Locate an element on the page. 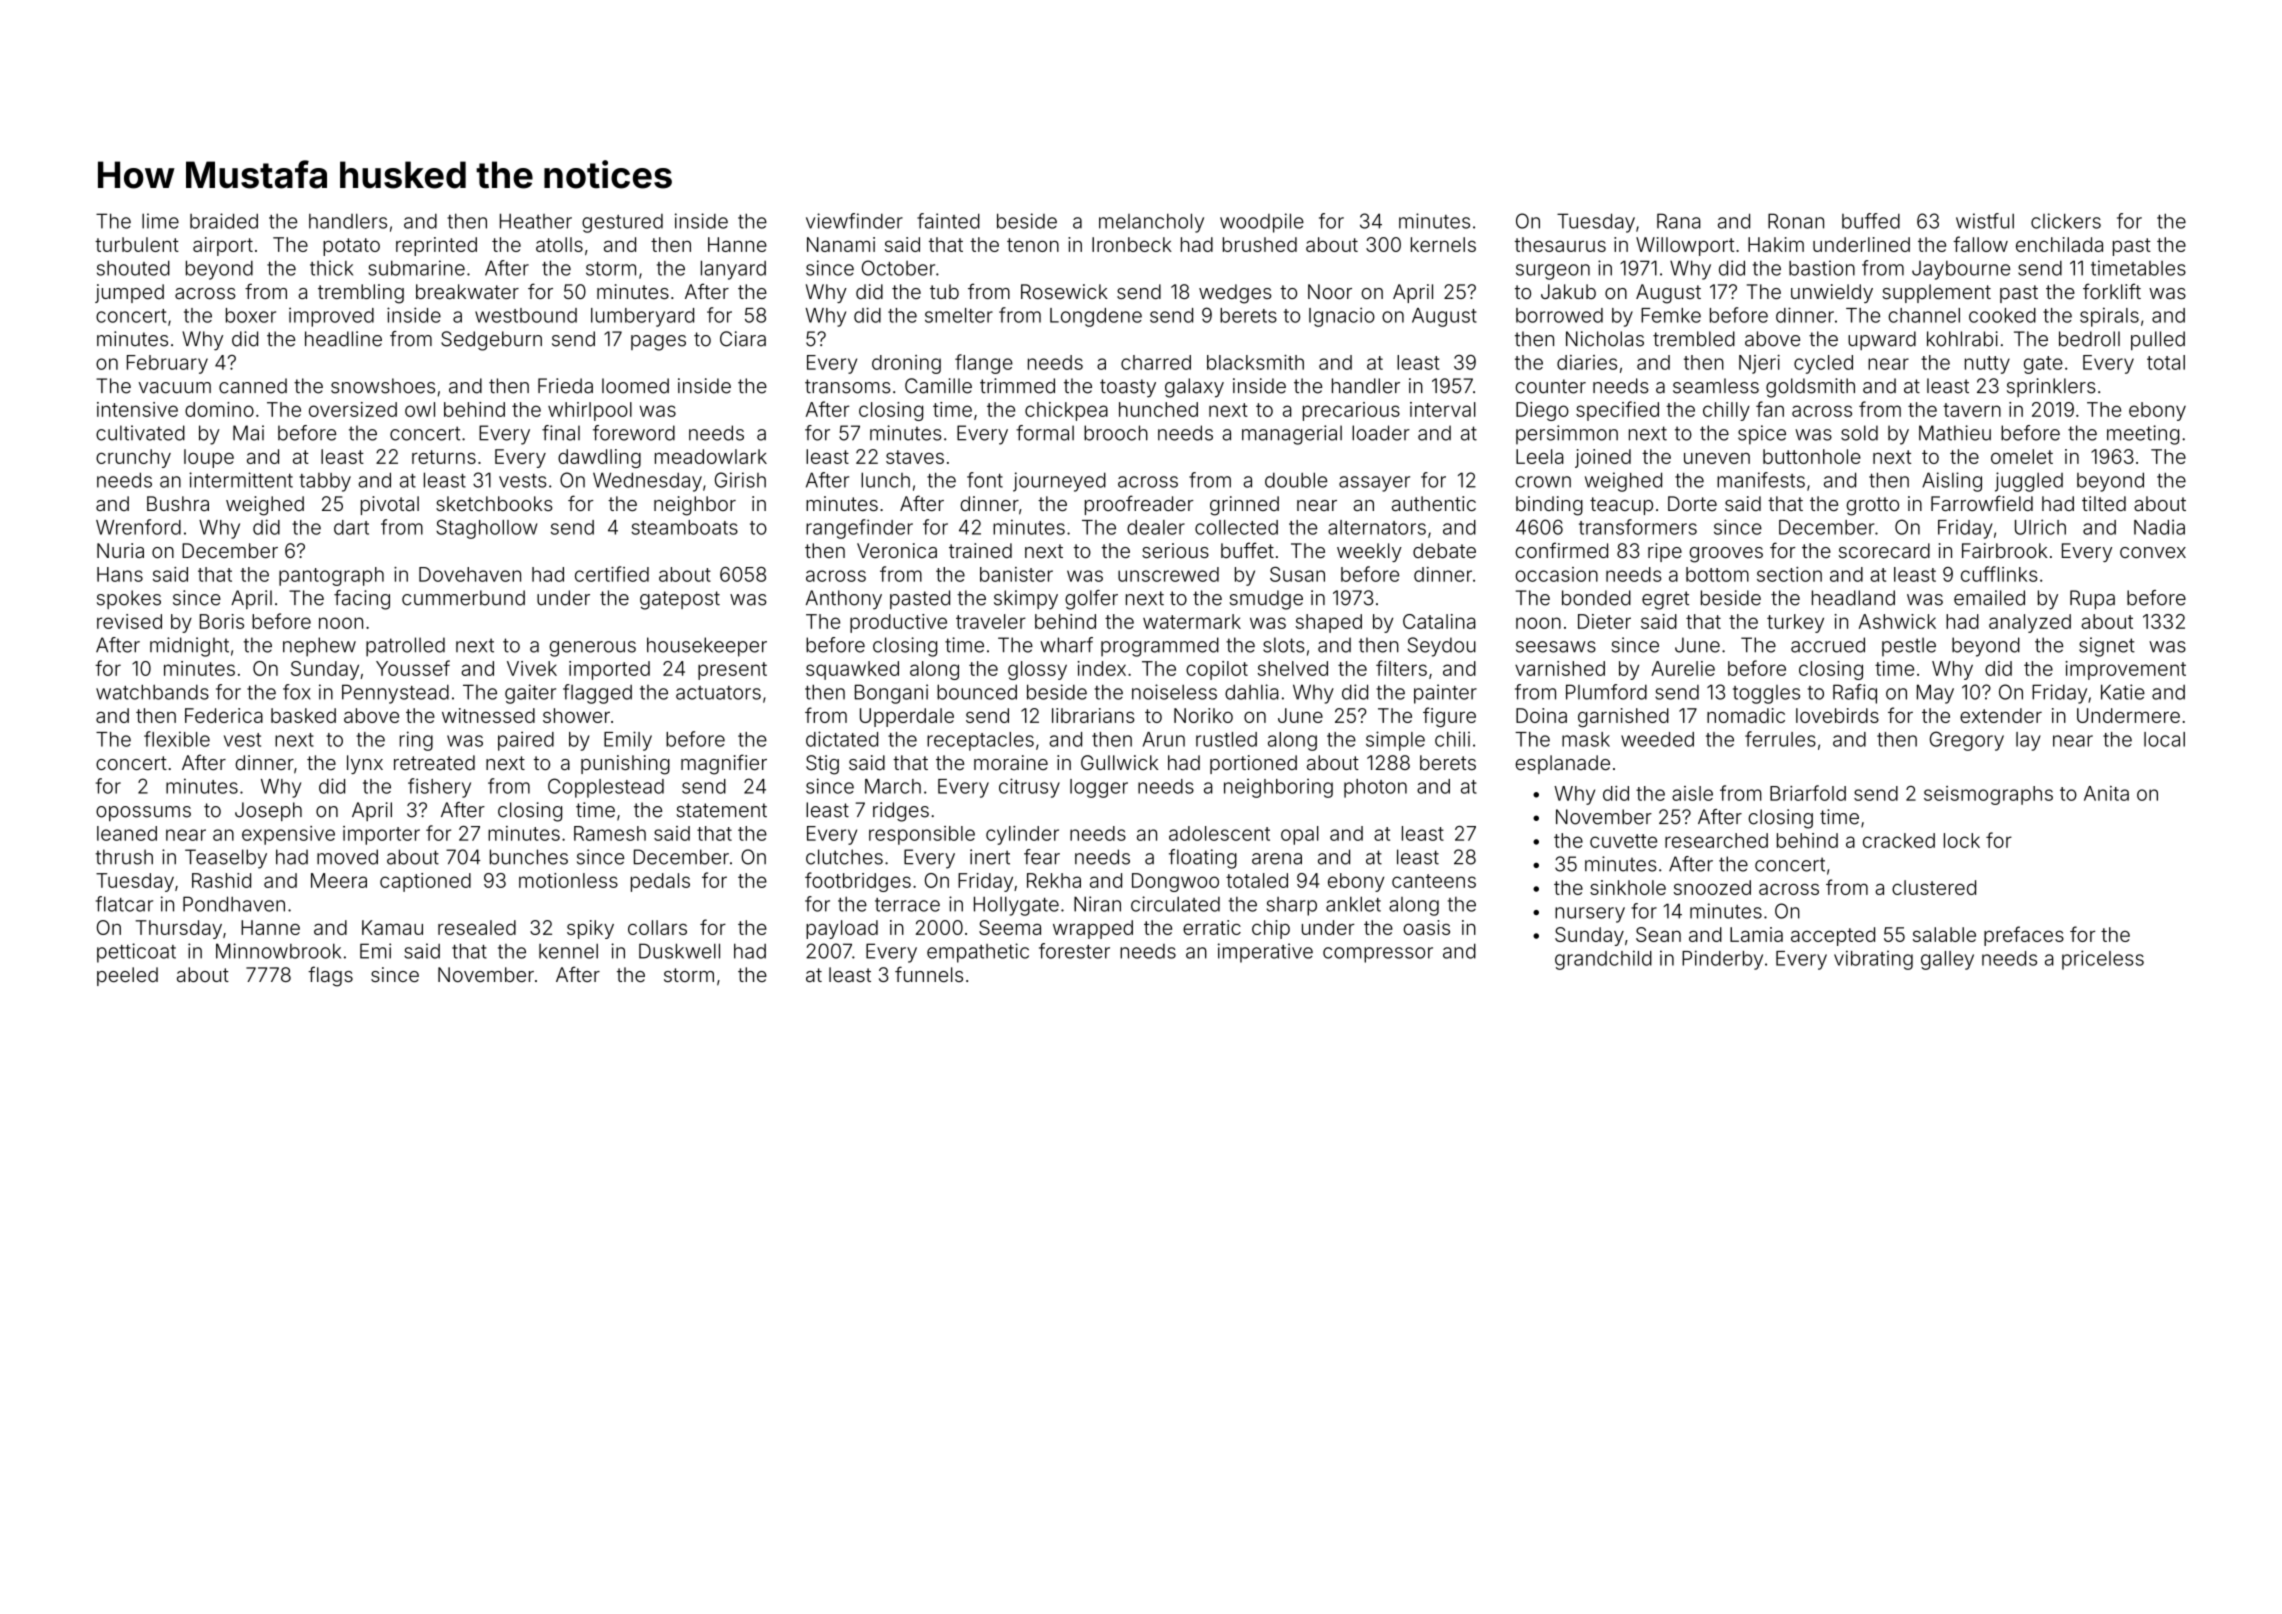  dahlia is located at coordinates (1252, 692).
